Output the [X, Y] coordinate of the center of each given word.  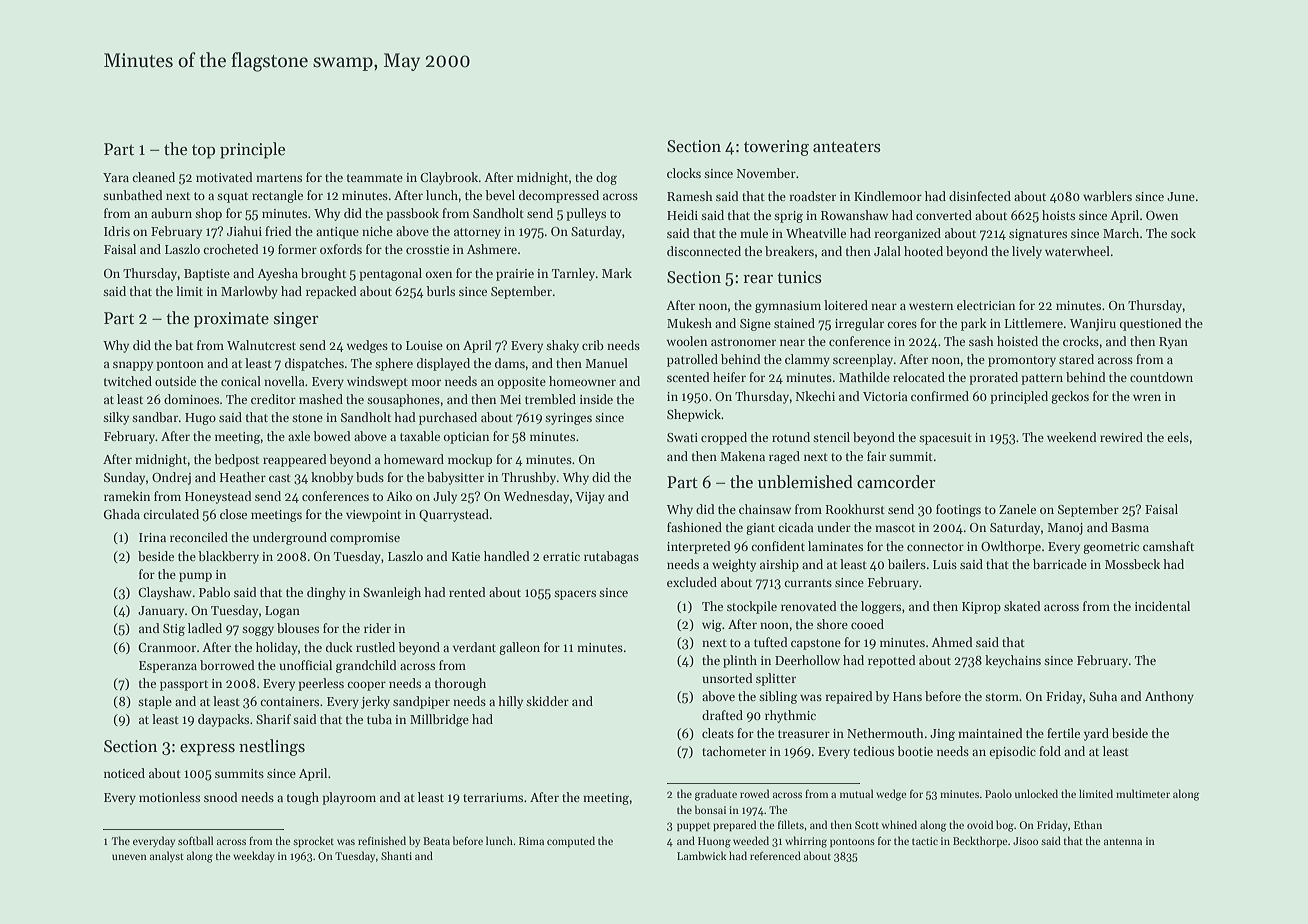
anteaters [847, 147]
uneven [129, 857]
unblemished [805, 482]
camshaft [1168, 546]
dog [606, 178]
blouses [298, 628]
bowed [332, 436]
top [203, 151]
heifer [729, 377]
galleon [519, 648]
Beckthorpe [980, 841]
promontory [1022, 361]
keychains [1013, 661]
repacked [331, 292]
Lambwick [702, 855]
